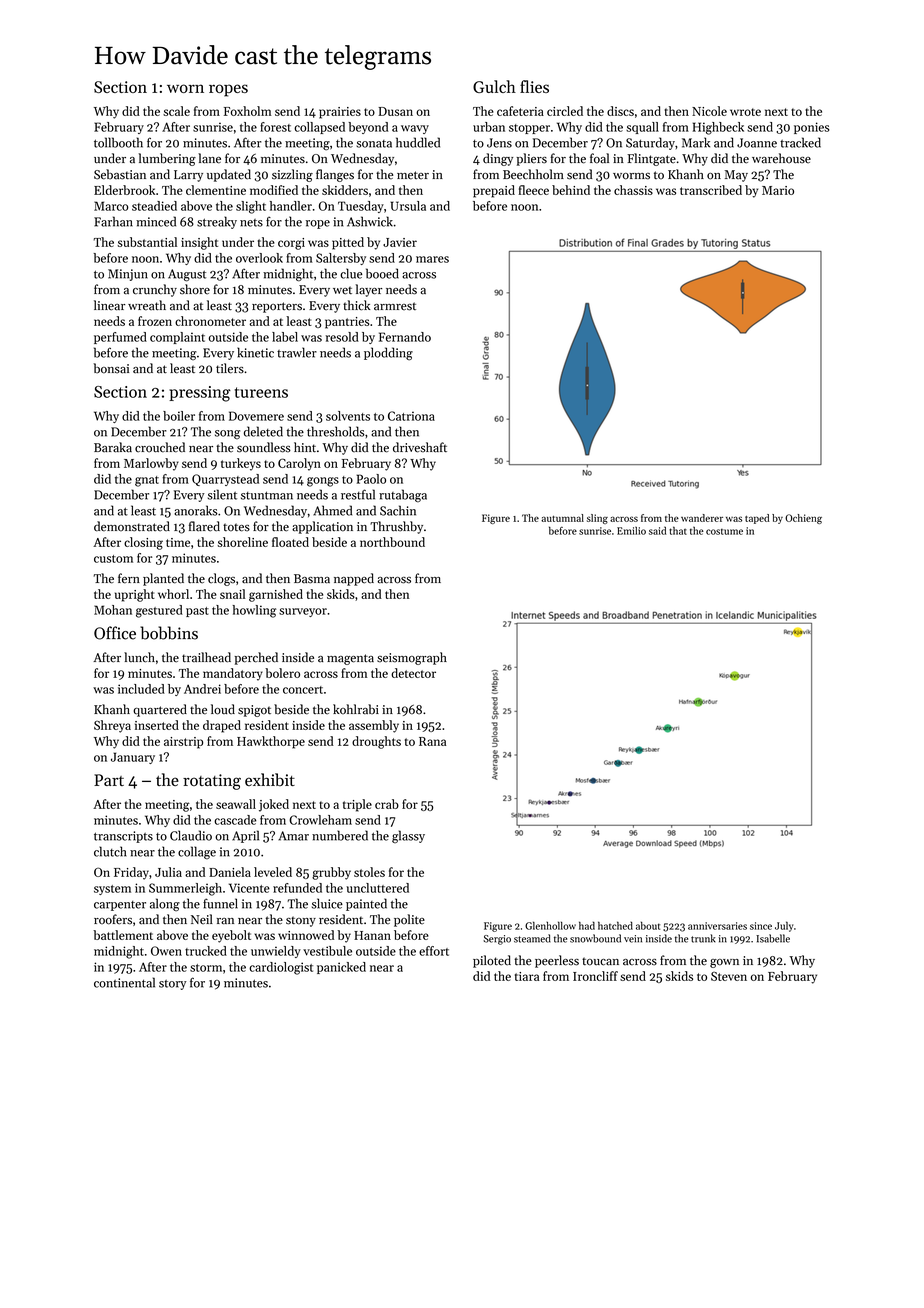 Image resolution: width=924 pixels, height=1308 pixels. I want to click on Mario, so click(778, 190).
